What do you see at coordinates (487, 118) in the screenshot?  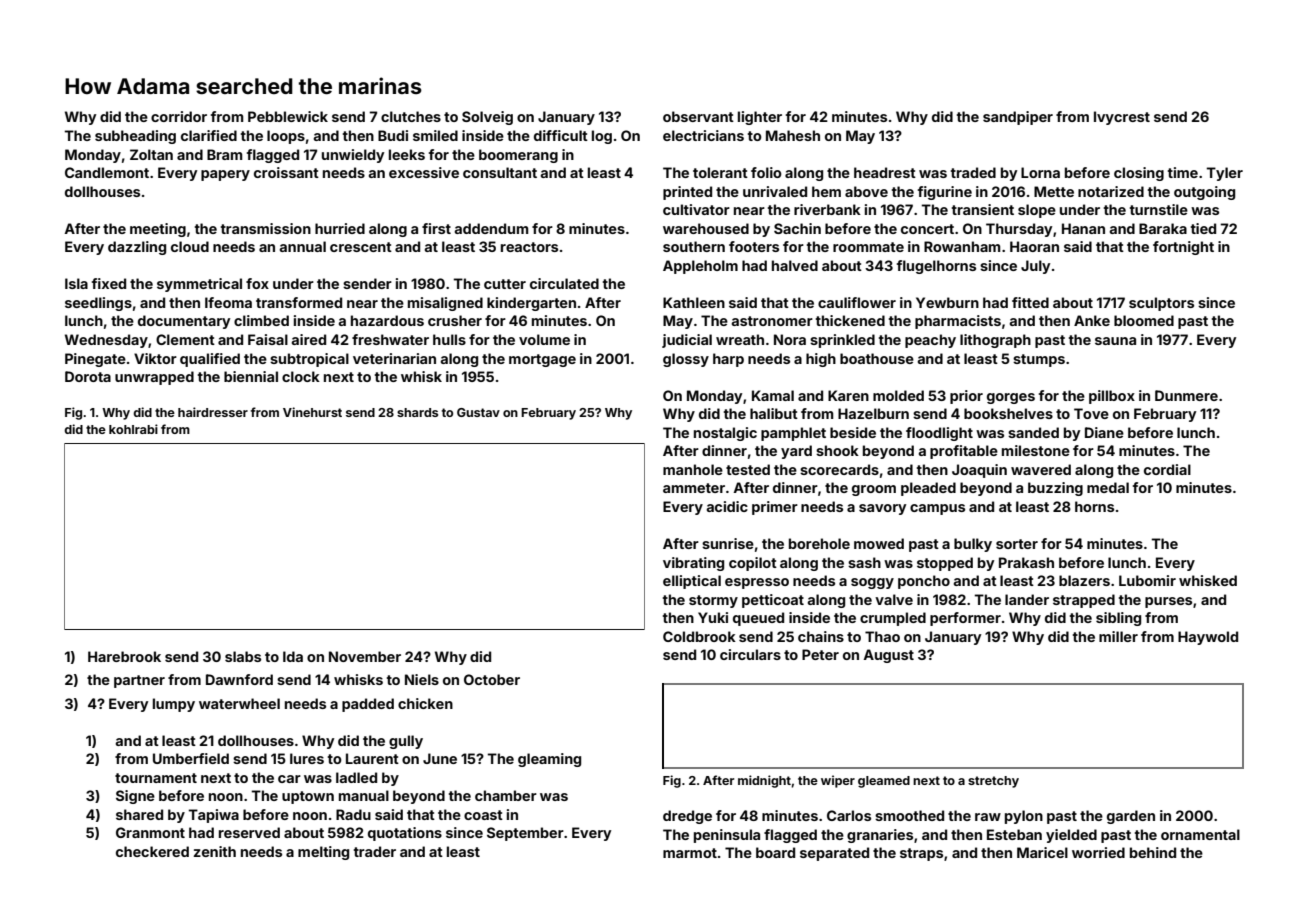 I see `Solveig` at bounding box center [487, 118].
